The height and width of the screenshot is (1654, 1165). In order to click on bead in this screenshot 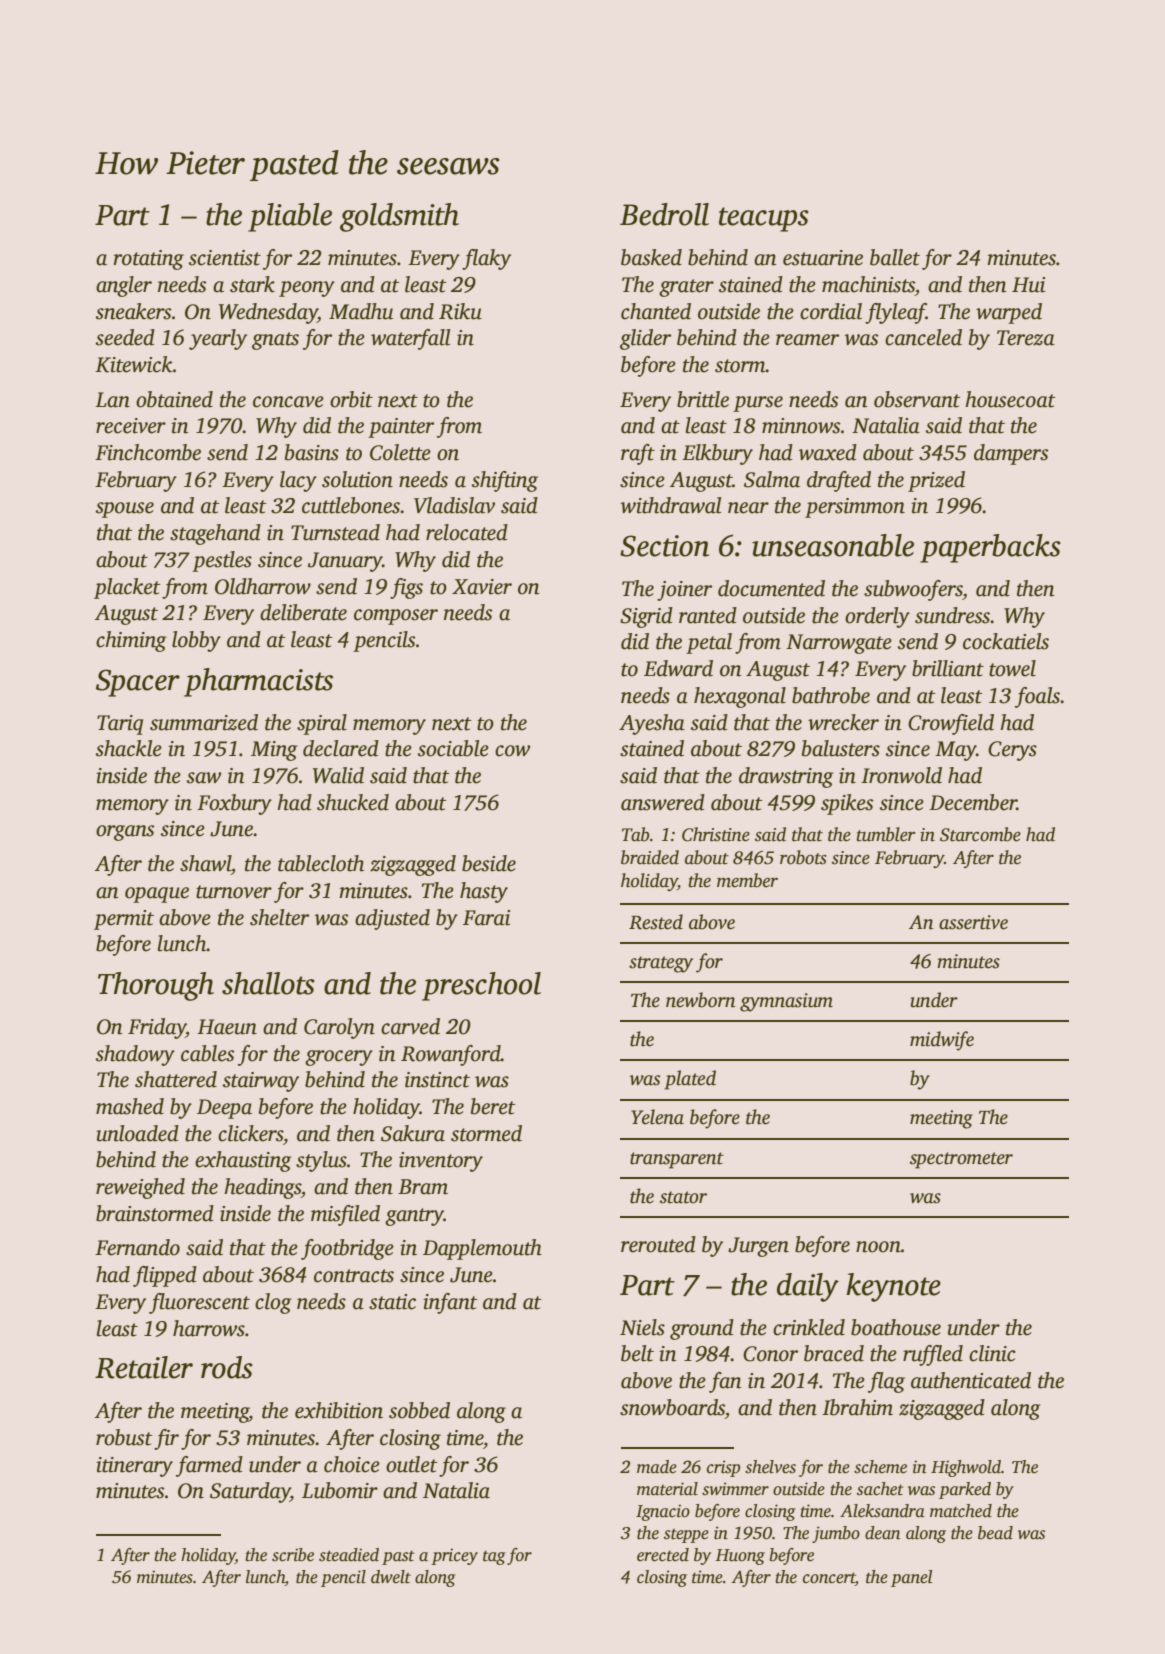, I will do `click(995, 1533)`.
